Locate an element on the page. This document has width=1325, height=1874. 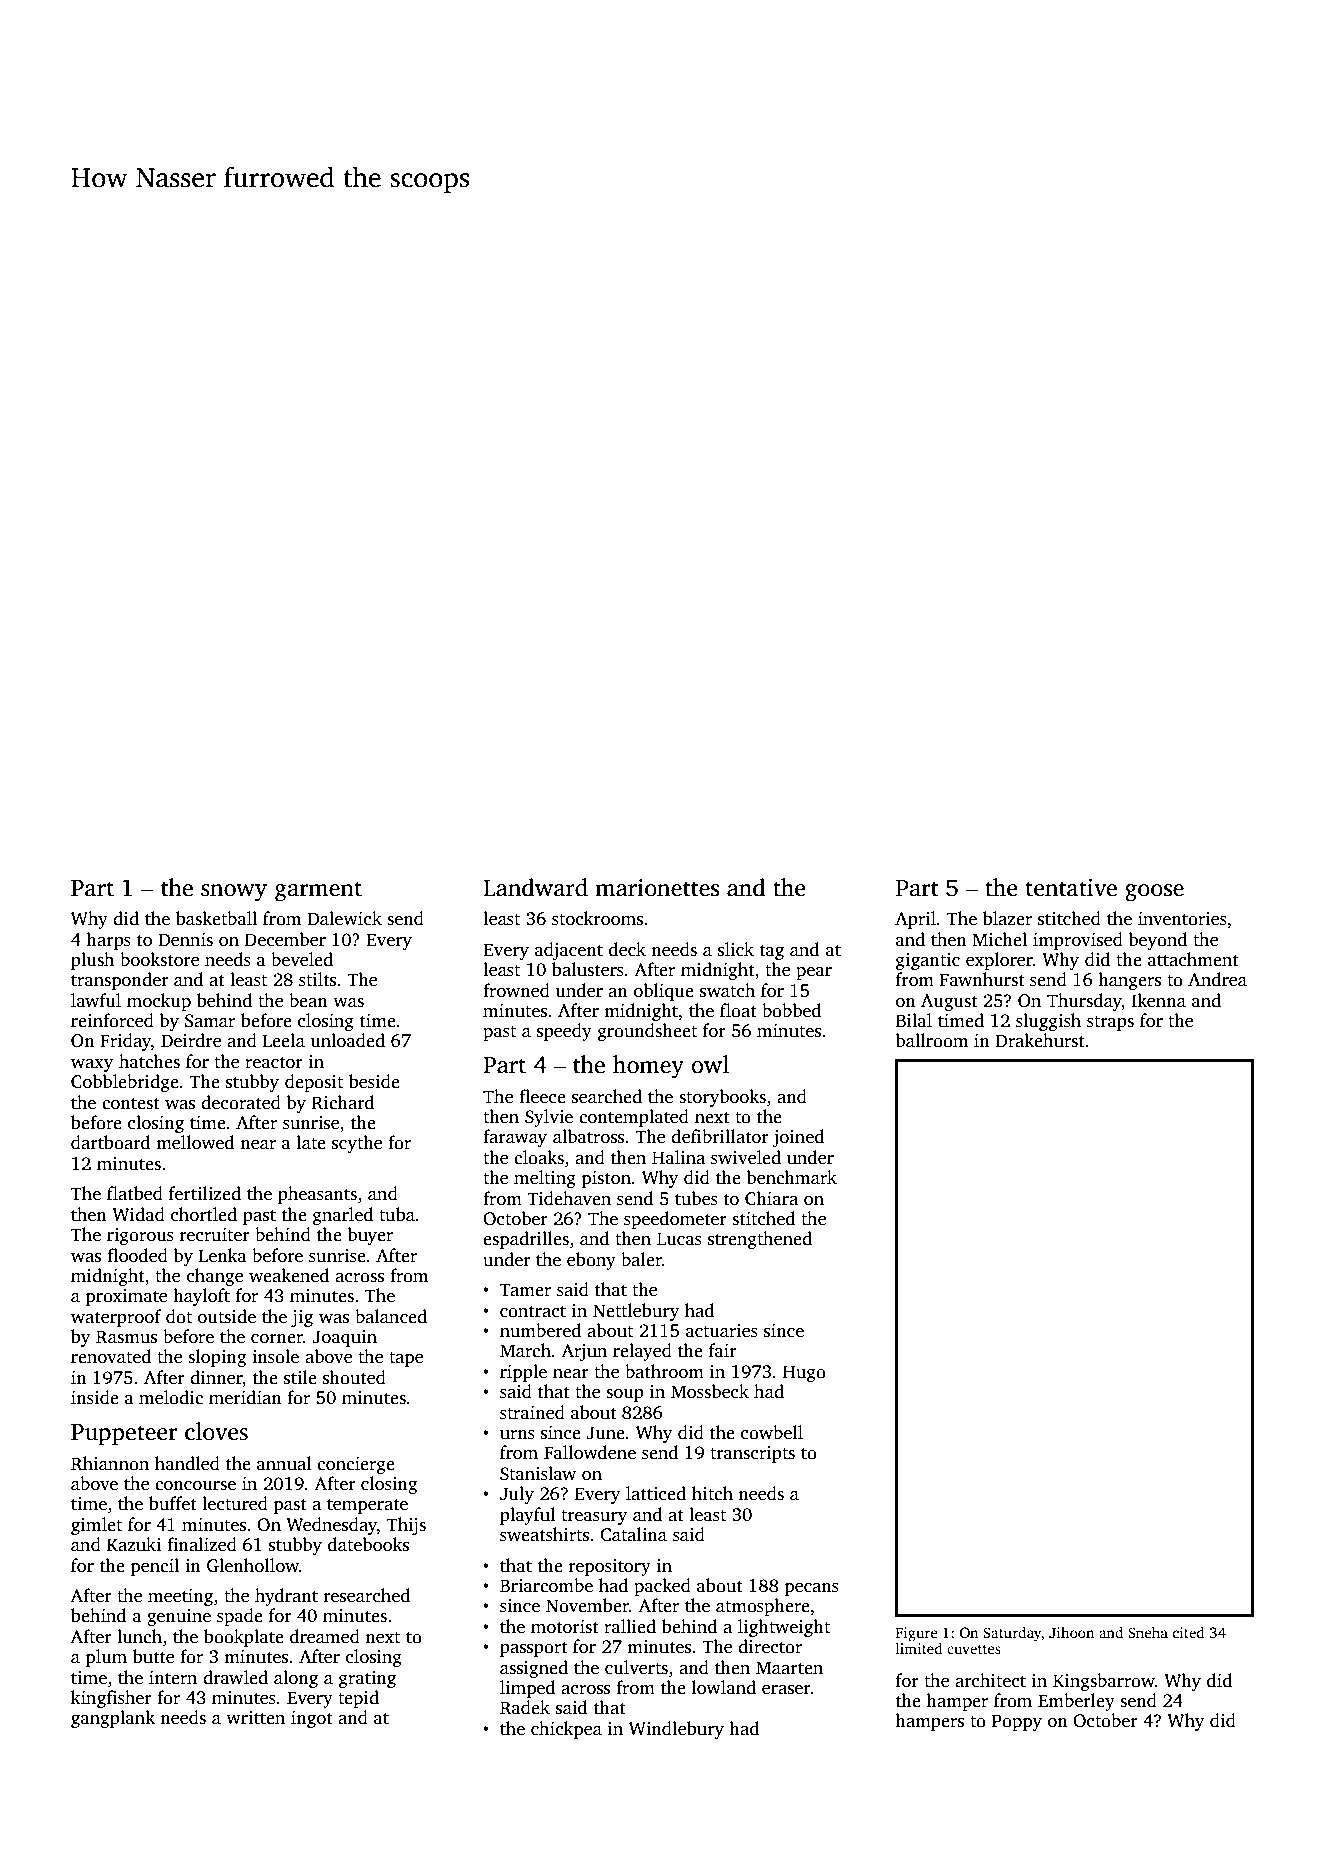
cowbell is located at coordinates (772, 1432).
